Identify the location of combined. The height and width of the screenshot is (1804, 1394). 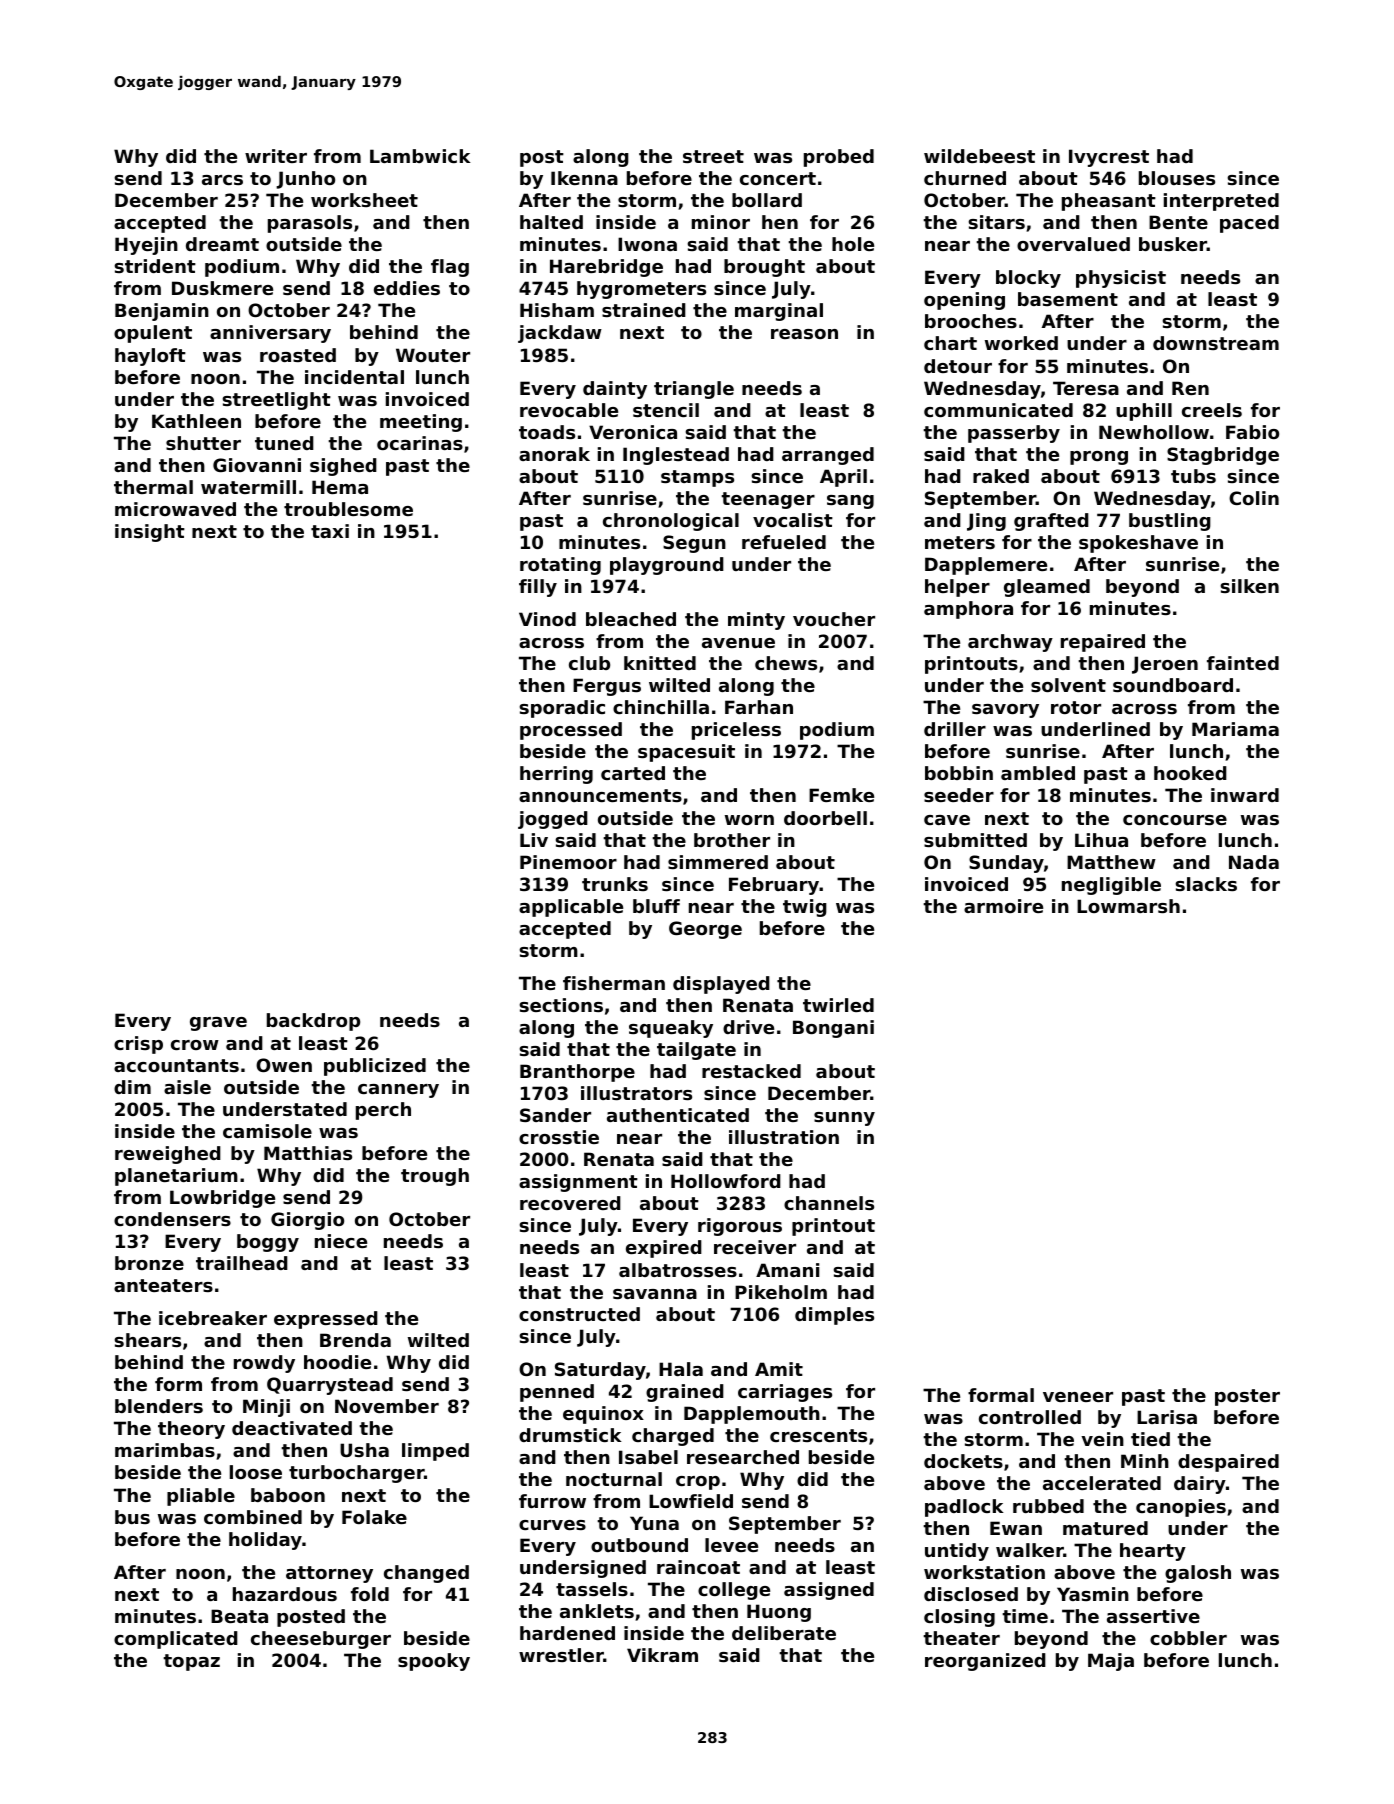
(253, 1517).
